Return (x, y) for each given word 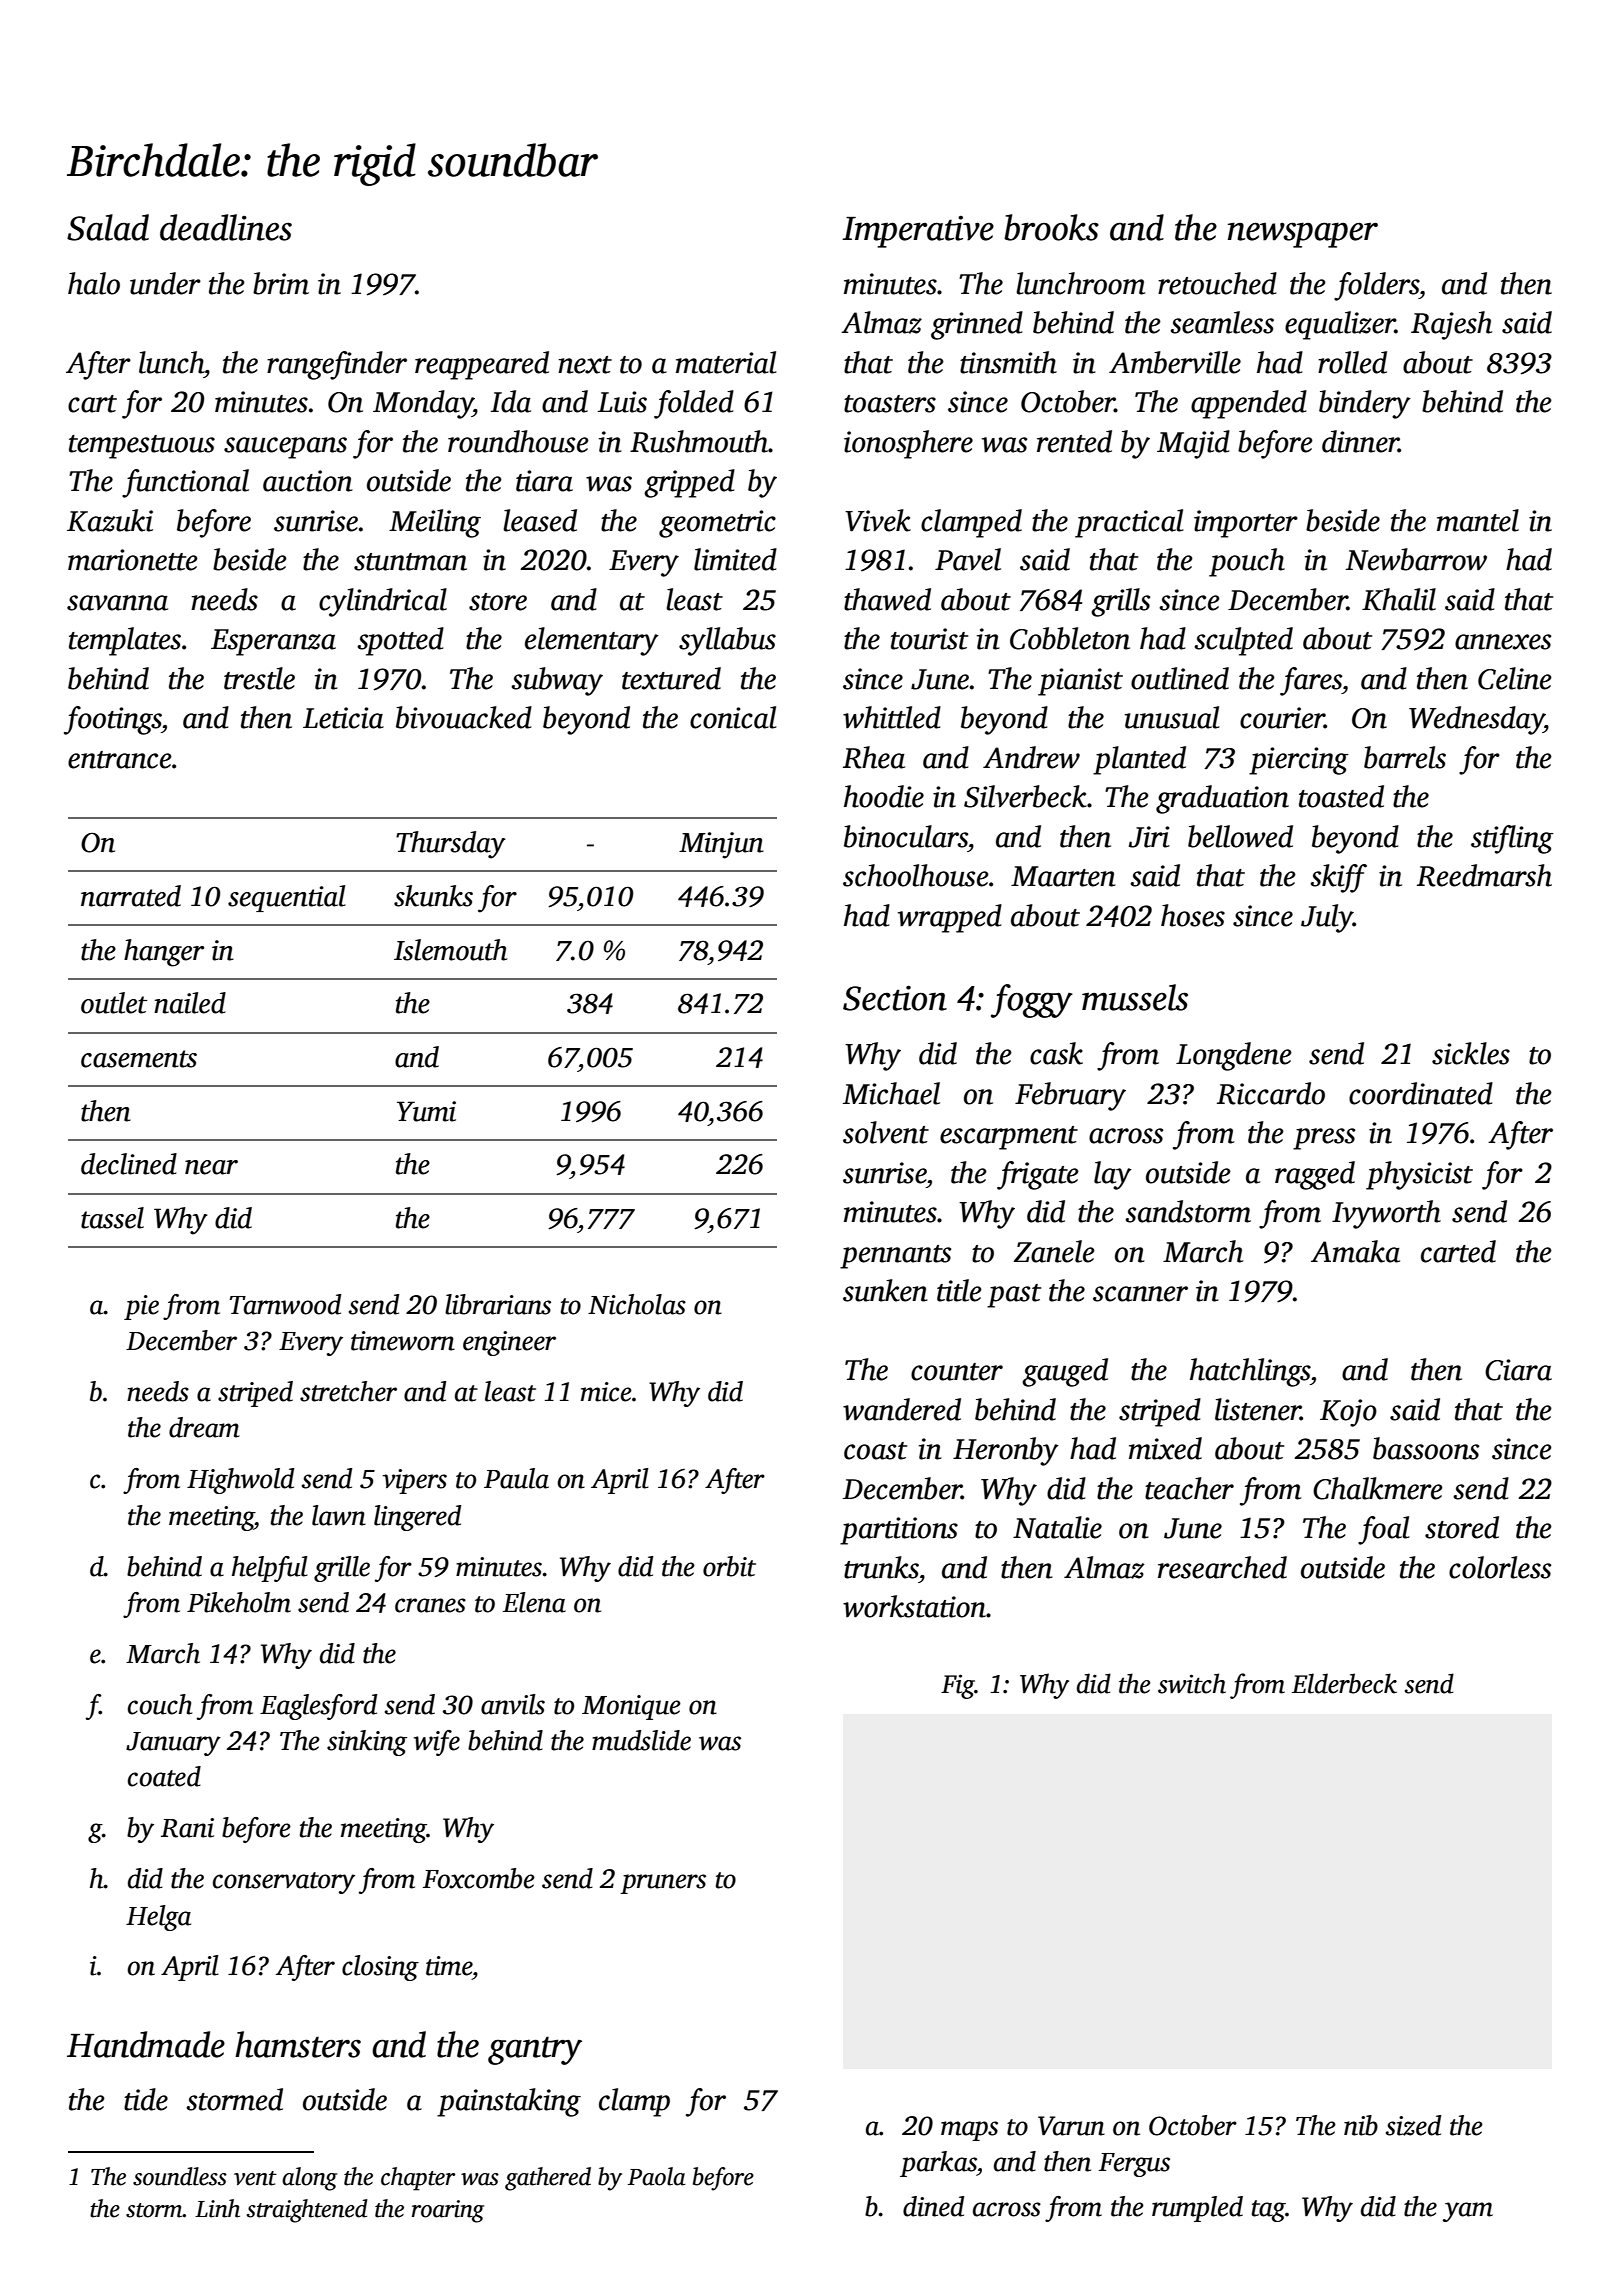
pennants (896, 1257)
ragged (1315, 1175)
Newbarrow (1416, 559)
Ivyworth (1386, 1214)
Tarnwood (285, 1304)
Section (895, 998)
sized (1413, 2125)
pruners (663, 1884)
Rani (187, 1828)
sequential (287, 898)
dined (933, 2206)
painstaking (509, 2102)
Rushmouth (699, 441)
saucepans (285, 448)
